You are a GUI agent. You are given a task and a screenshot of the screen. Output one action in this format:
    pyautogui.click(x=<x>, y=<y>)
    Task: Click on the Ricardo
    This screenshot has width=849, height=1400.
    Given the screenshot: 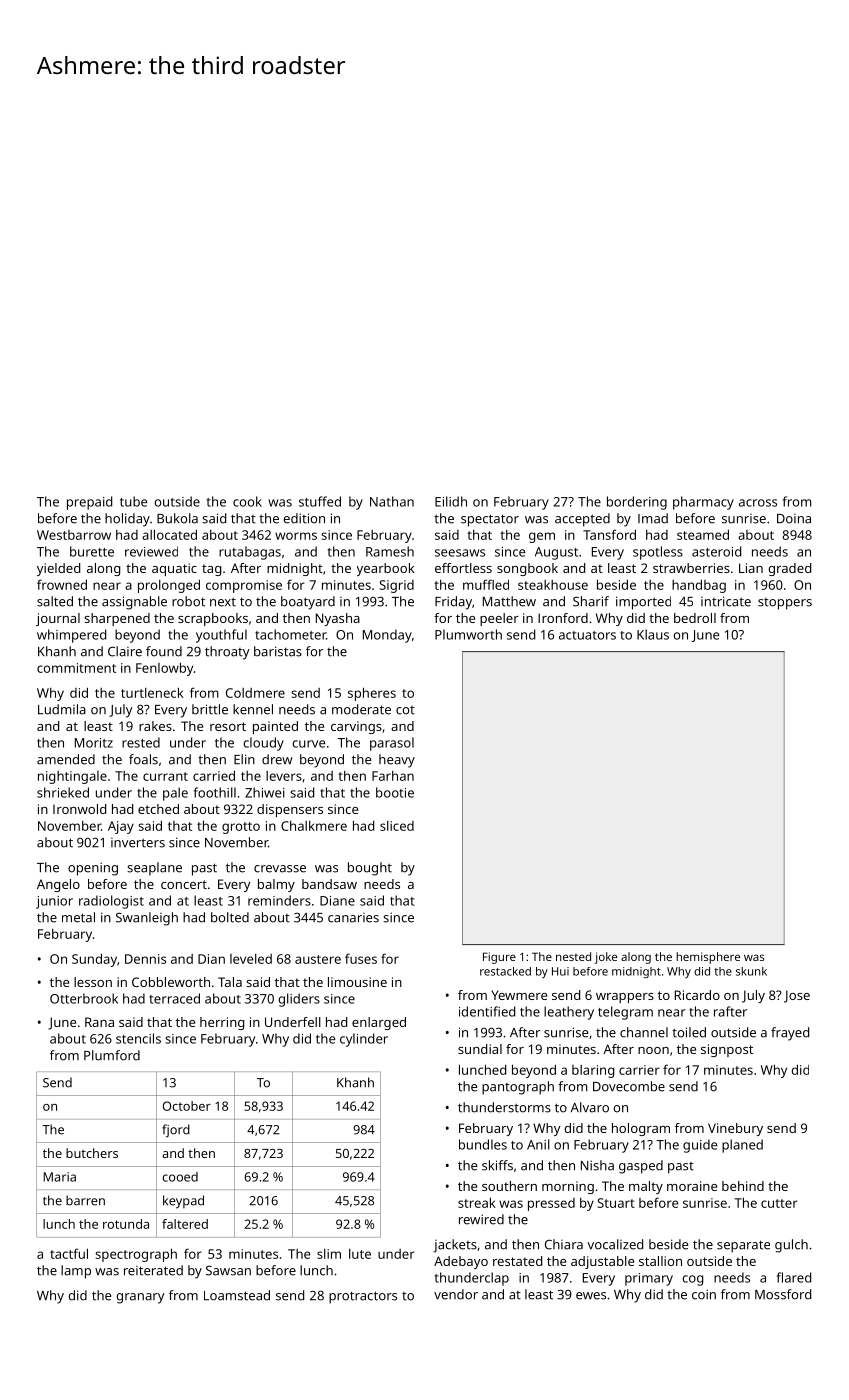 What is the action you would take?
    pyautogui.click(x=697, y=995)
